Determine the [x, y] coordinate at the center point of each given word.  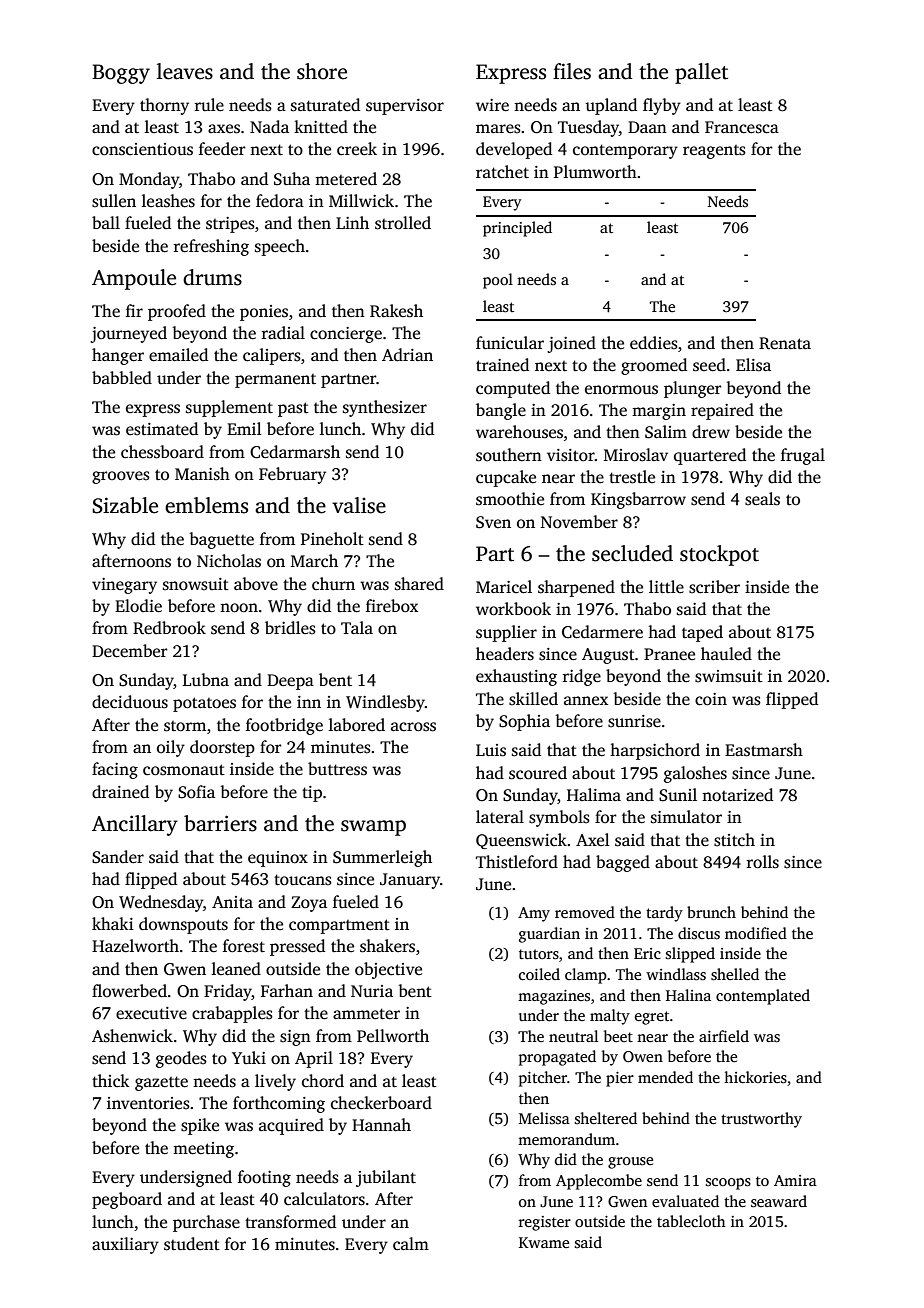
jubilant [386, 1178]
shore [322, 71]
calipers [272, 356]
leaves [185, 71]
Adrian [407, 354]
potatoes [204, 704]
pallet [701, 73]
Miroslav [636, 455]
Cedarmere [602, 632]
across [413, 727]
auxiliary [125, 1245]
